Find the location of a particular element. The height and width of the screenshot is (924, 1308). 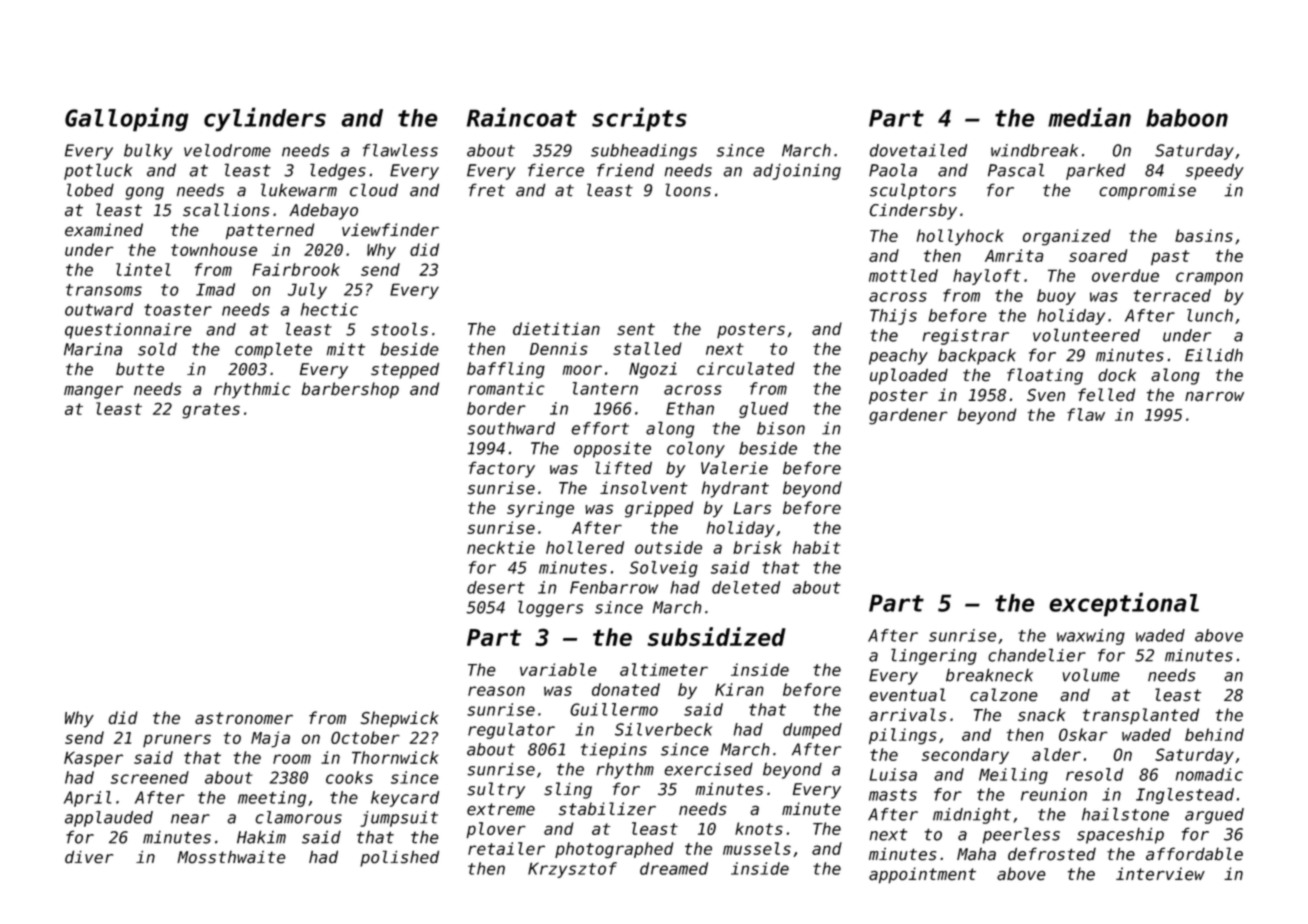

Galloping is located at coordinates (127, 119).
